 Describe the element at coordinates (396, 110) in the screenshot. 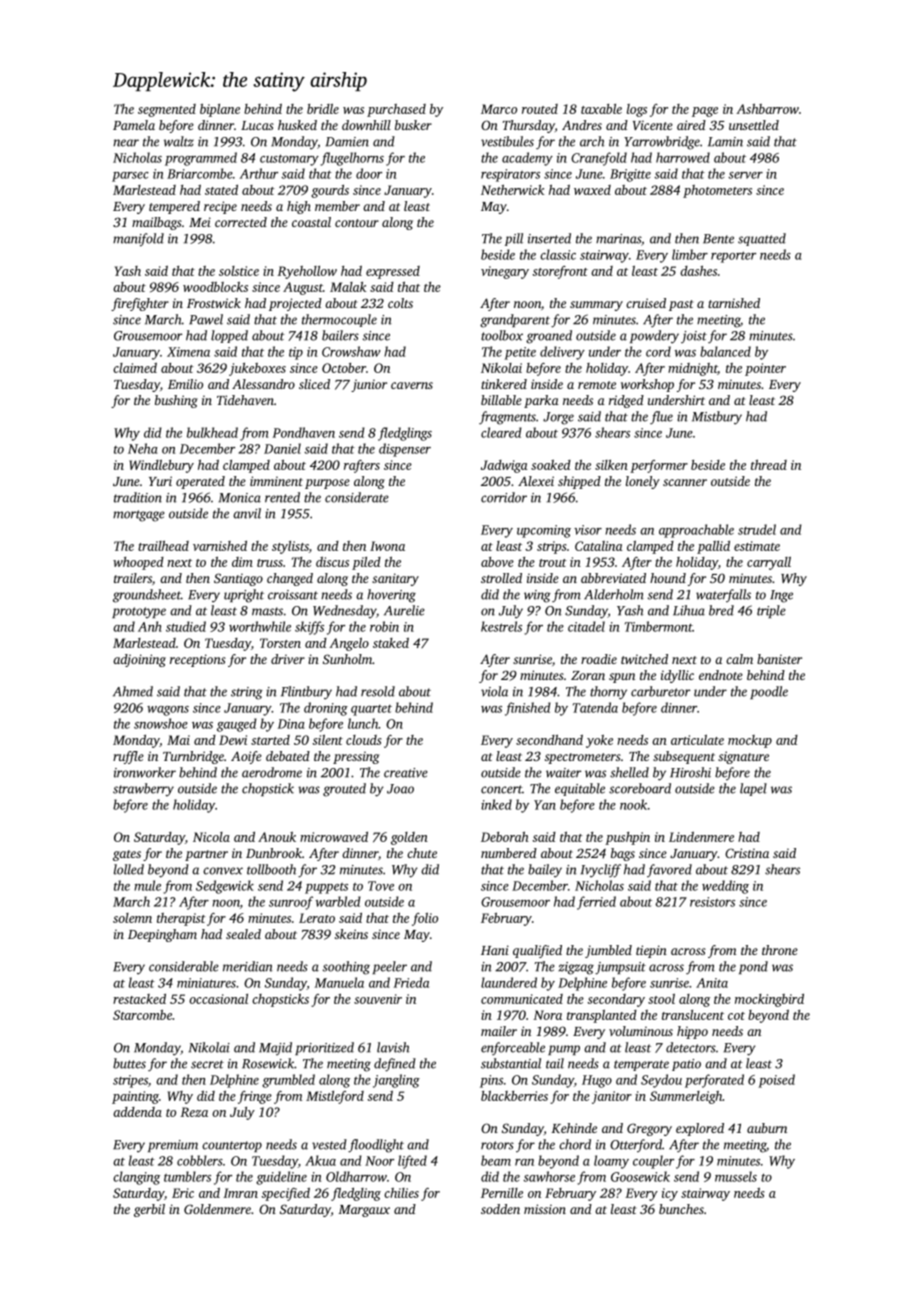

I see `purchased` at that location.
